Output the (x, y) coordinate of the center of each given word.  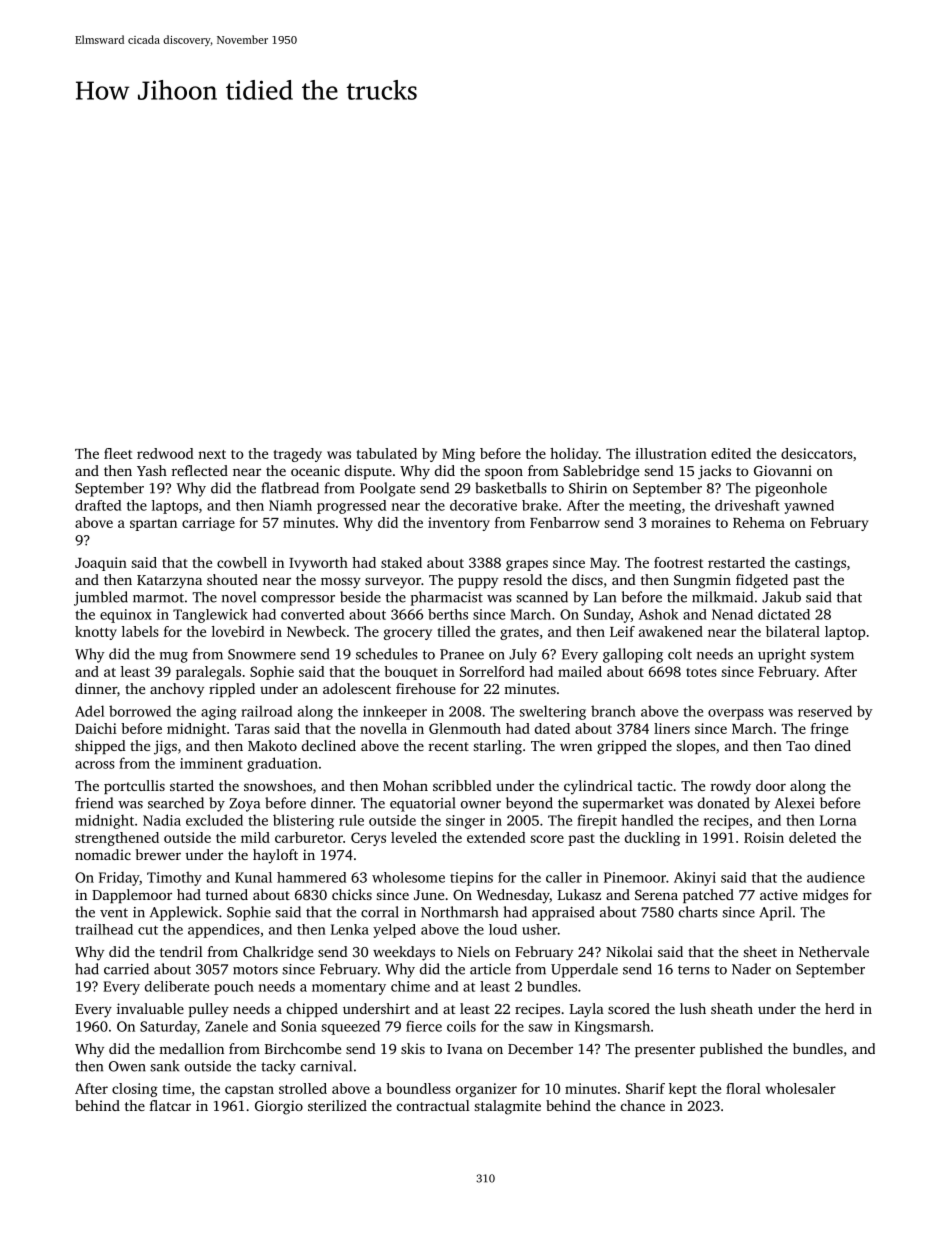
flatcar (170, 1105)
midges (825, 896)
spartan (153, 525)
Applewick (184, 913)
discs (587, 579)
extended (496, 837)
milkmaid (722, 597)
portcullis (134, 787)
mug (174, 657)
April (775, 913)
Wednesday (513, 896)
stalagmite (507, 1107)
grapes (527, 565)
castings (820, 564)
